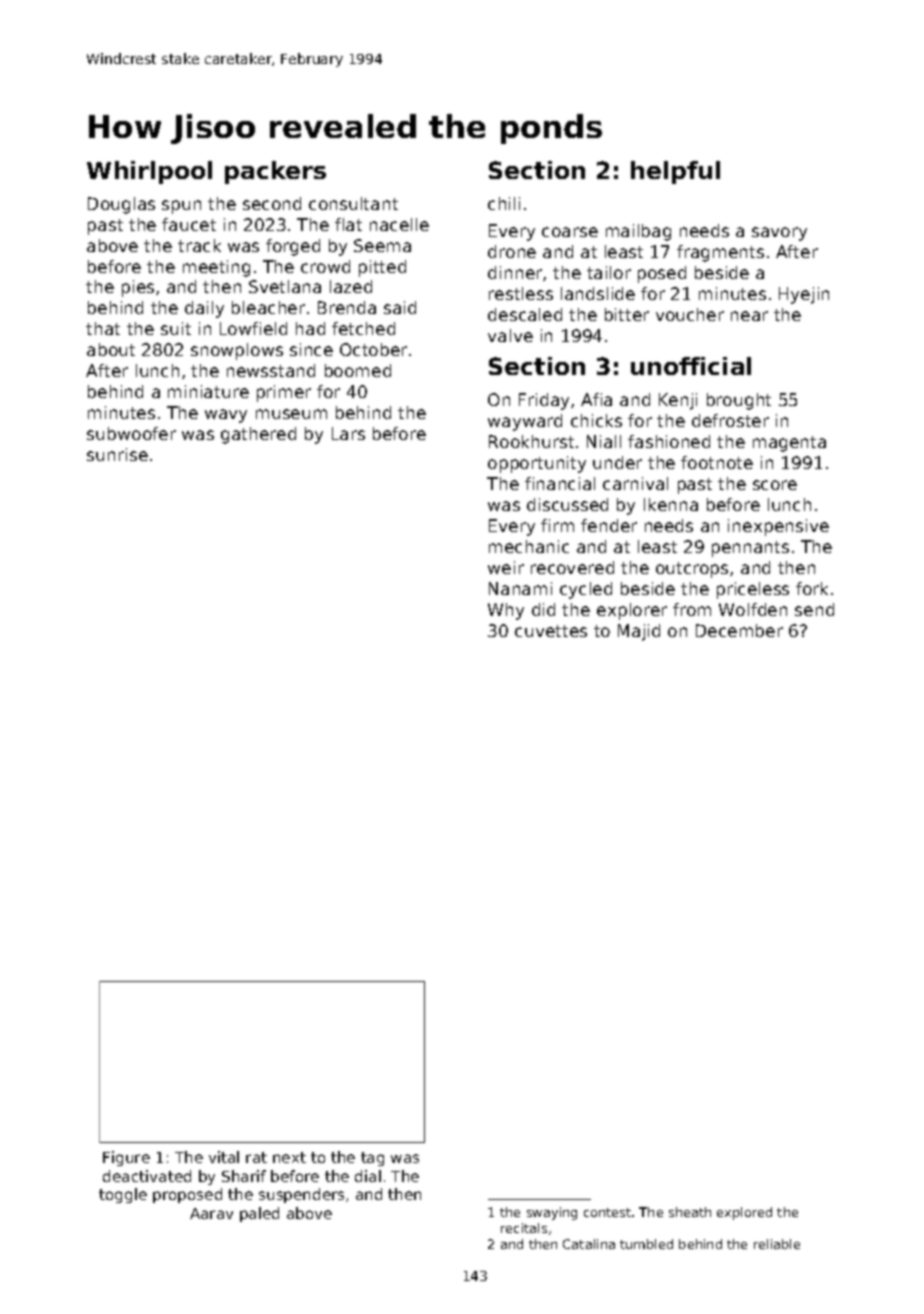 This screenshot has height=1314, width=924. Describe the element at coordinates (543, 609) in the screenshot. I see `did` at that location.
